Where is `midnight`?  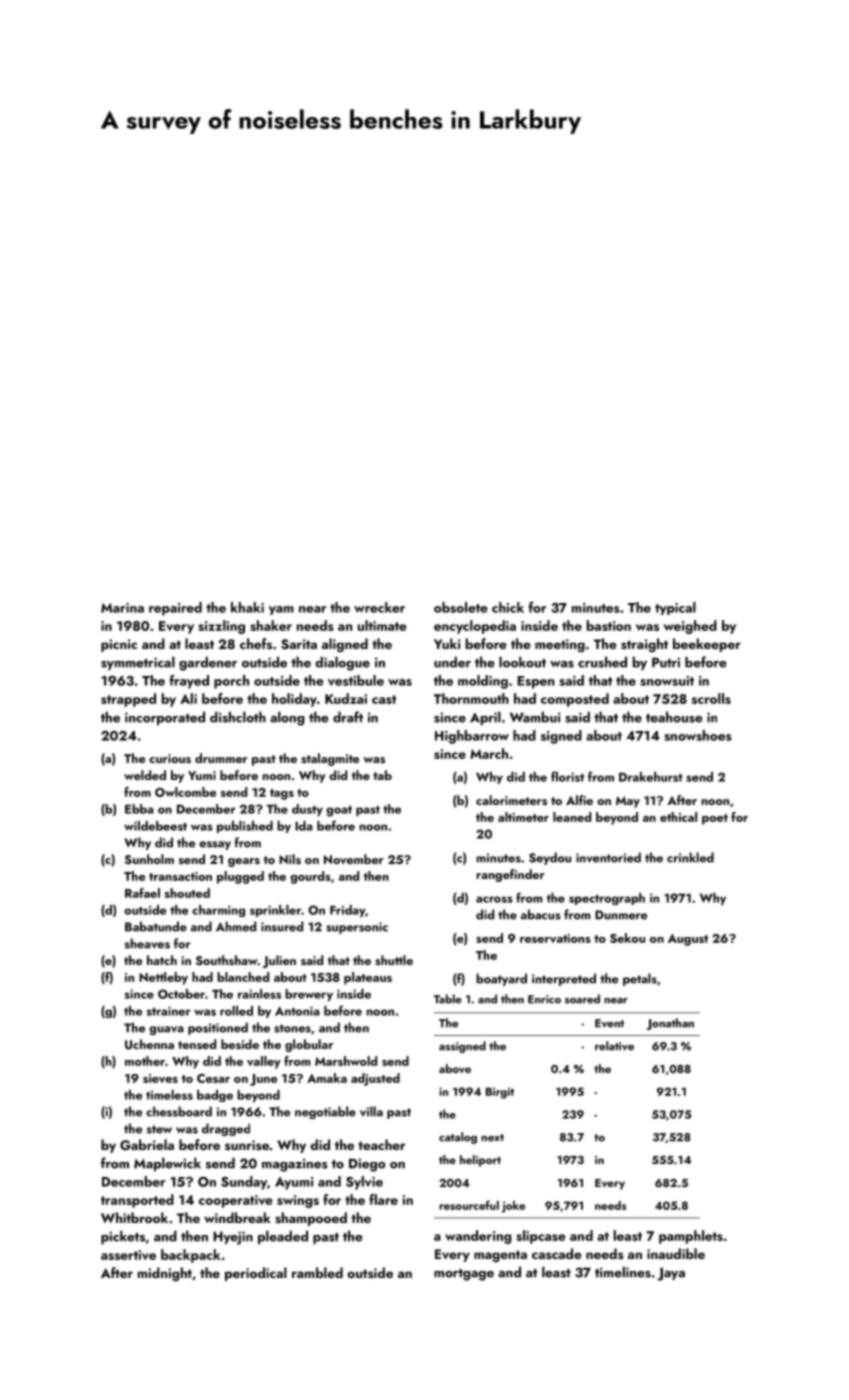 midnight is located at coordinates (165, 1274).
